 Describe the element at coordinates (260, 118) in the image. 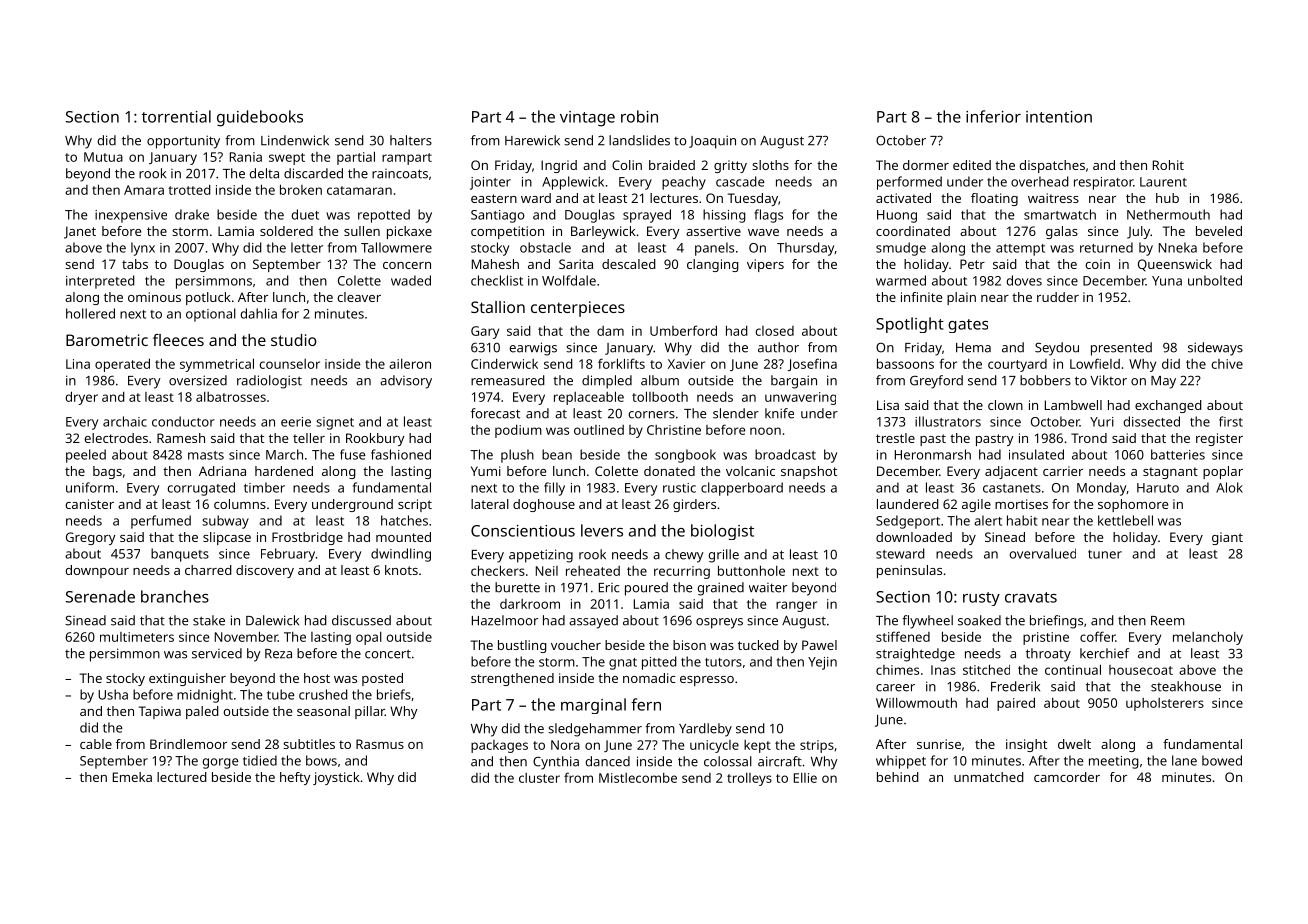

I see `guidebooks` at that location.
